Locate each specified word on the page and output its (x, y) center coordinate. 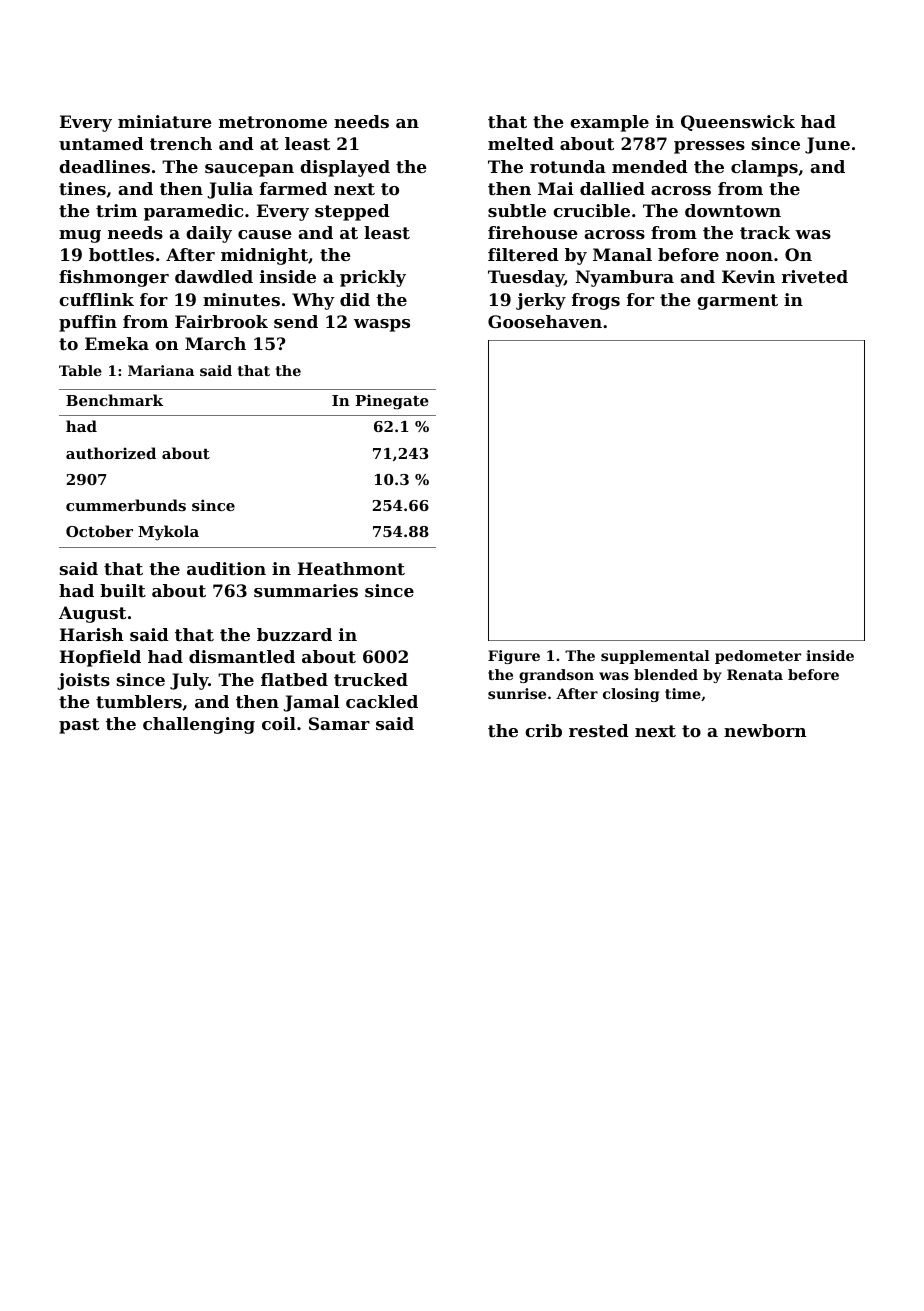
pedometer (758, 657)
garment (737, 302)
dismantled (242, 656)
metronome (273, 122)
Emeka (117, 343)
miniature (165, 121)
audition (226, 568)
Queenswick (738, 123)
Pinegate (392, 402)
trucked (371, 679)
